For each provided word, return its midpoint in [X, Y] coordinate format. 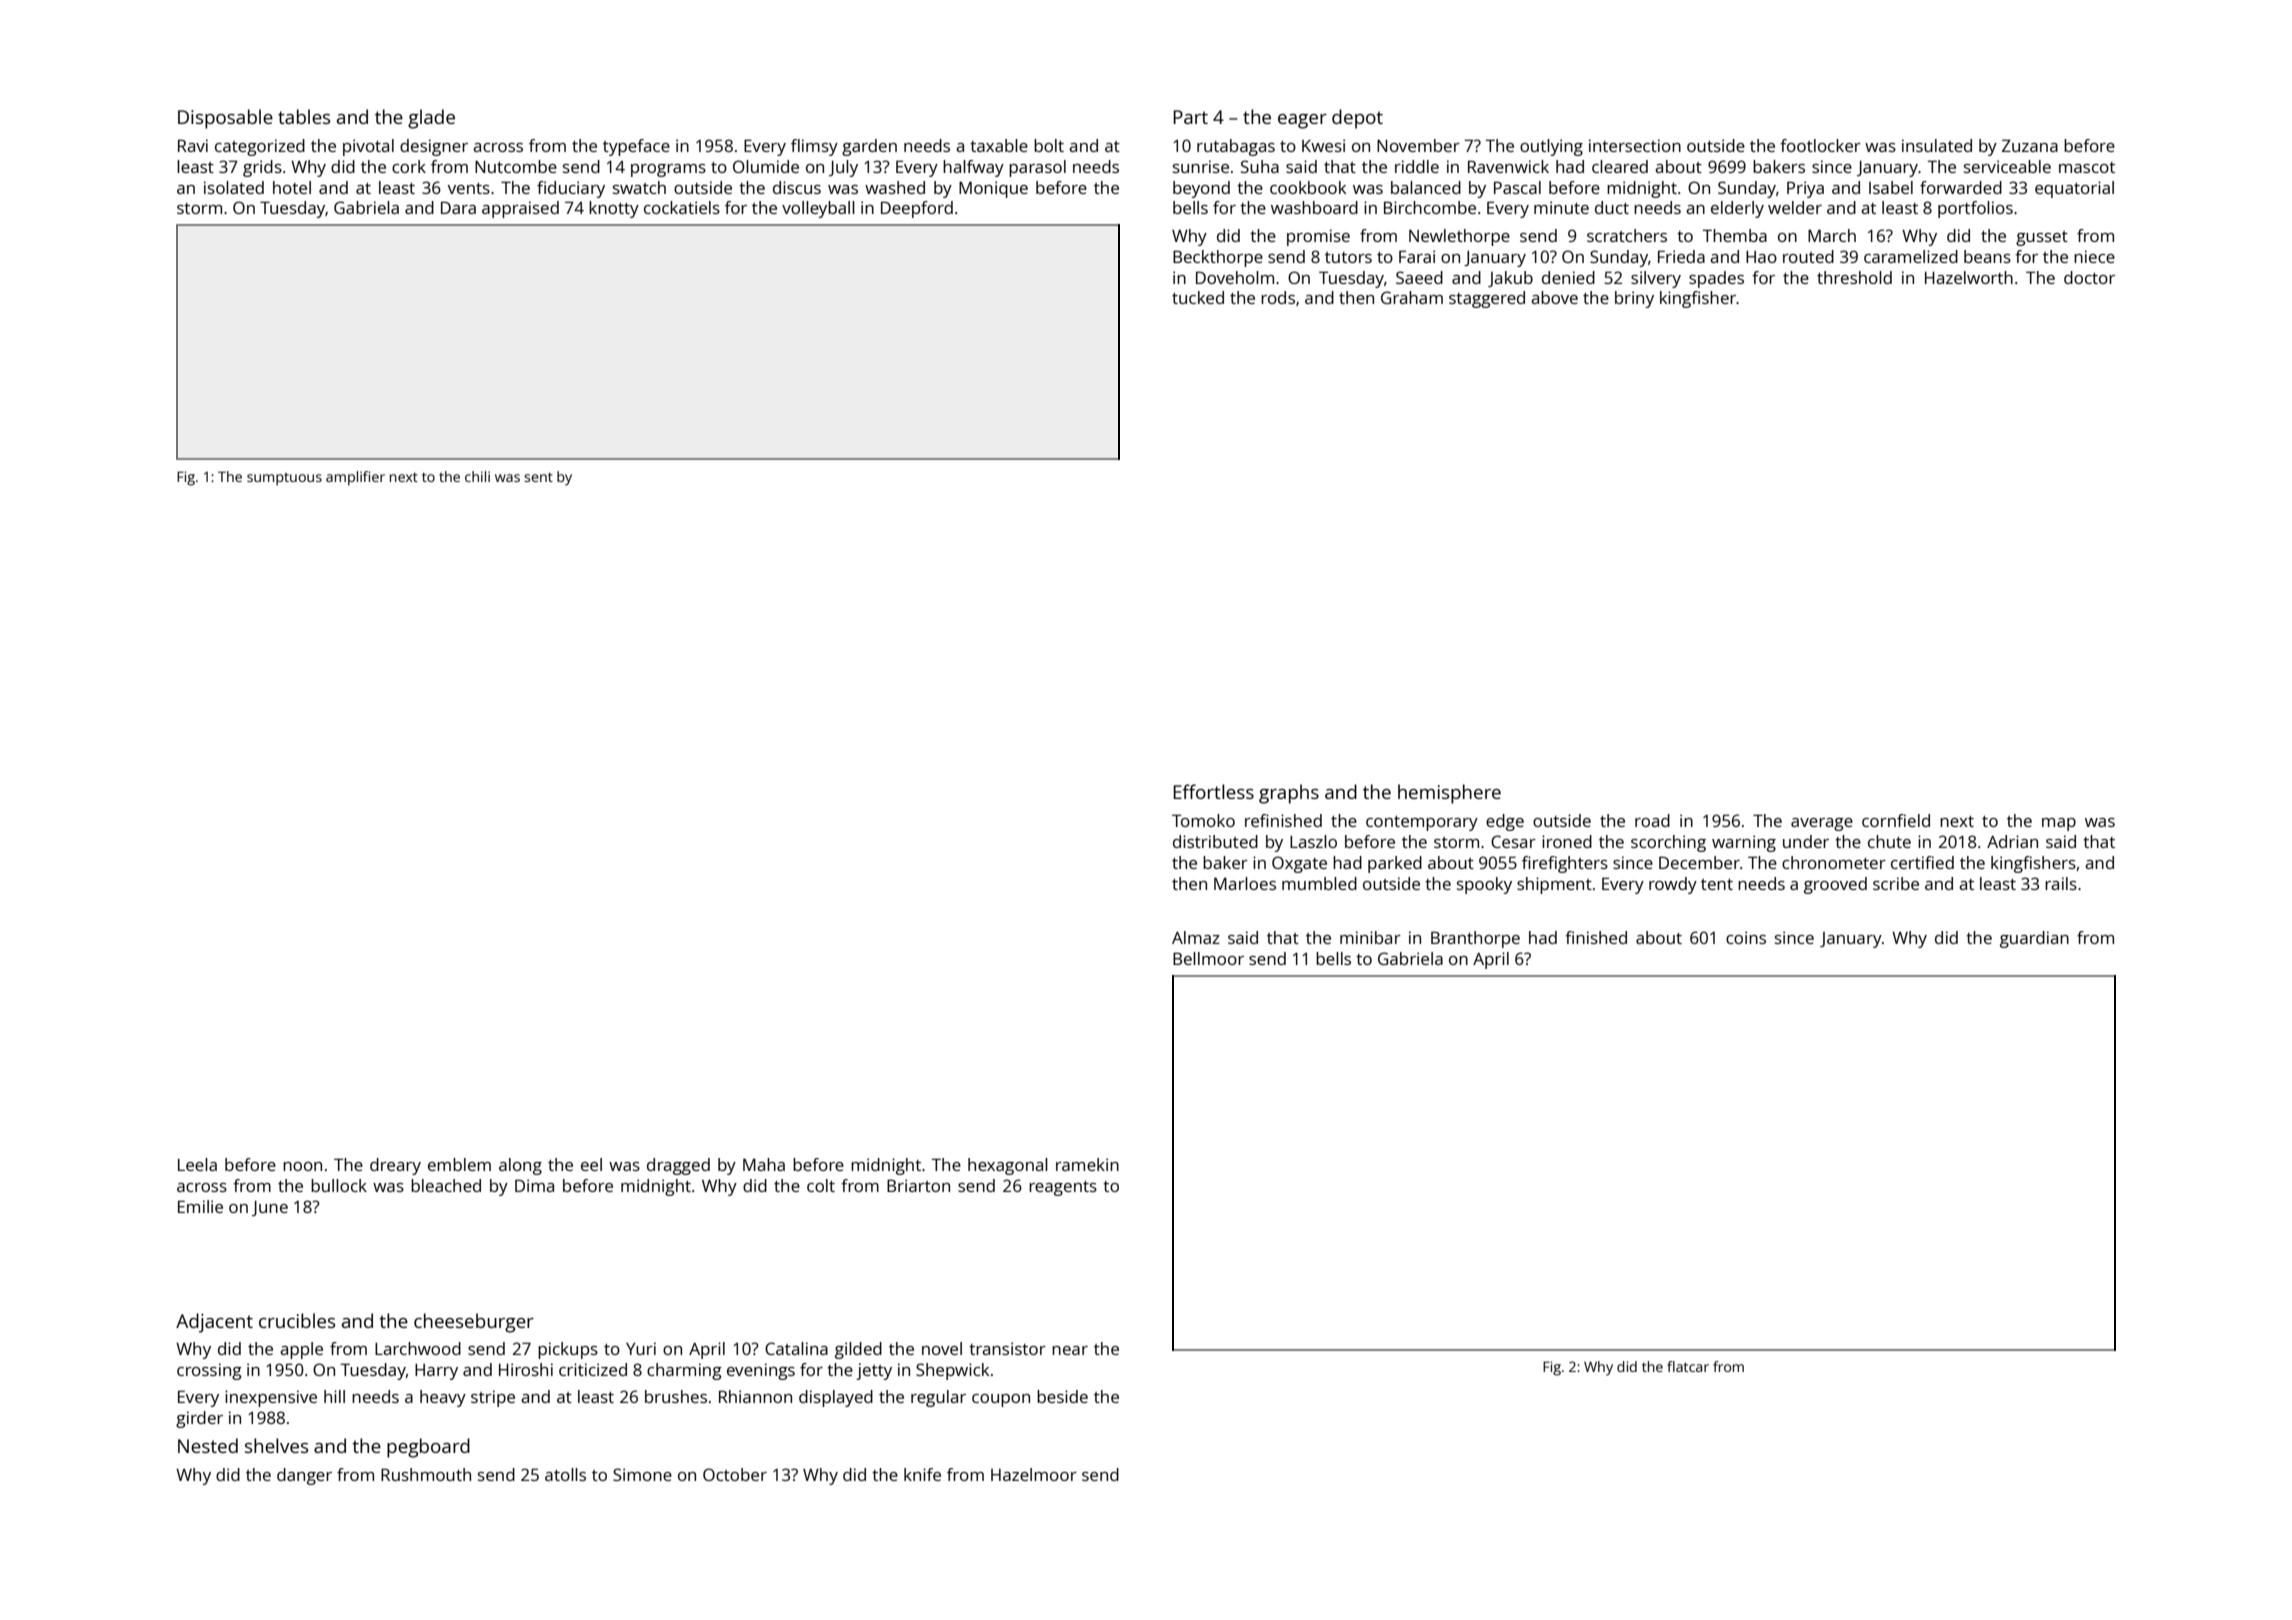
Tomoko [1203, 820]
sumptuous [284, 479]
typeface [636, 147]
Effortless [1213, 791]
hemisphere [1449, 794]
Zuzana [2030, 145]
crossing [209, 1371]
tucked [1198, 297]
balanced [1426, 187]
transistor [1007, 1348]
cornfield [1896, 820]
